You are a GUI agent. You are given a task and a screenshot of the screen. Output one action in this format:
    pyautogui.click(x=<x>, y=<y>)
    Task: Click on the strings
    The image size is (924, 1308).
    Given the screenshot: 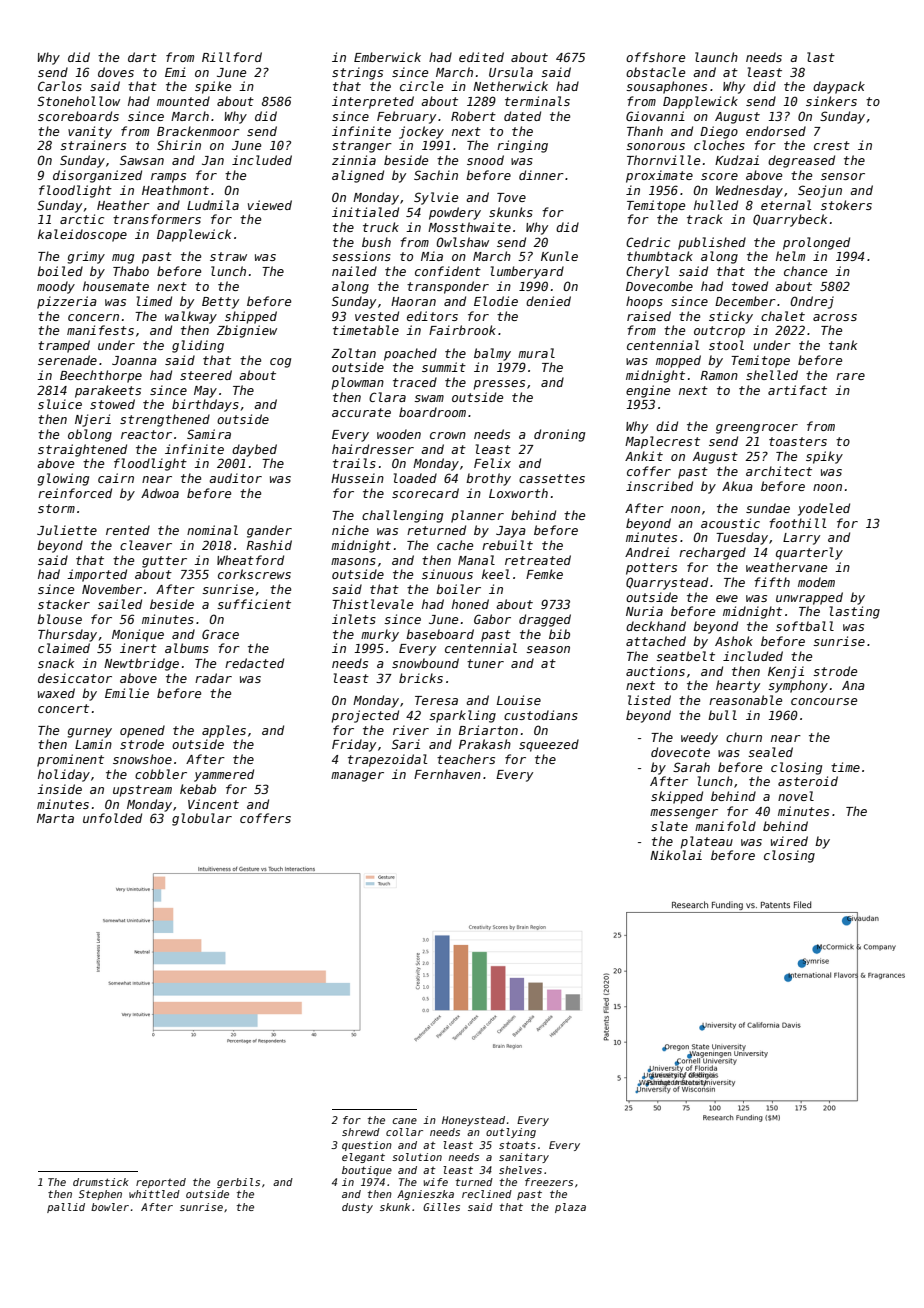 What is the action you would take?
    pyautogui.click(x=357, y=73)
